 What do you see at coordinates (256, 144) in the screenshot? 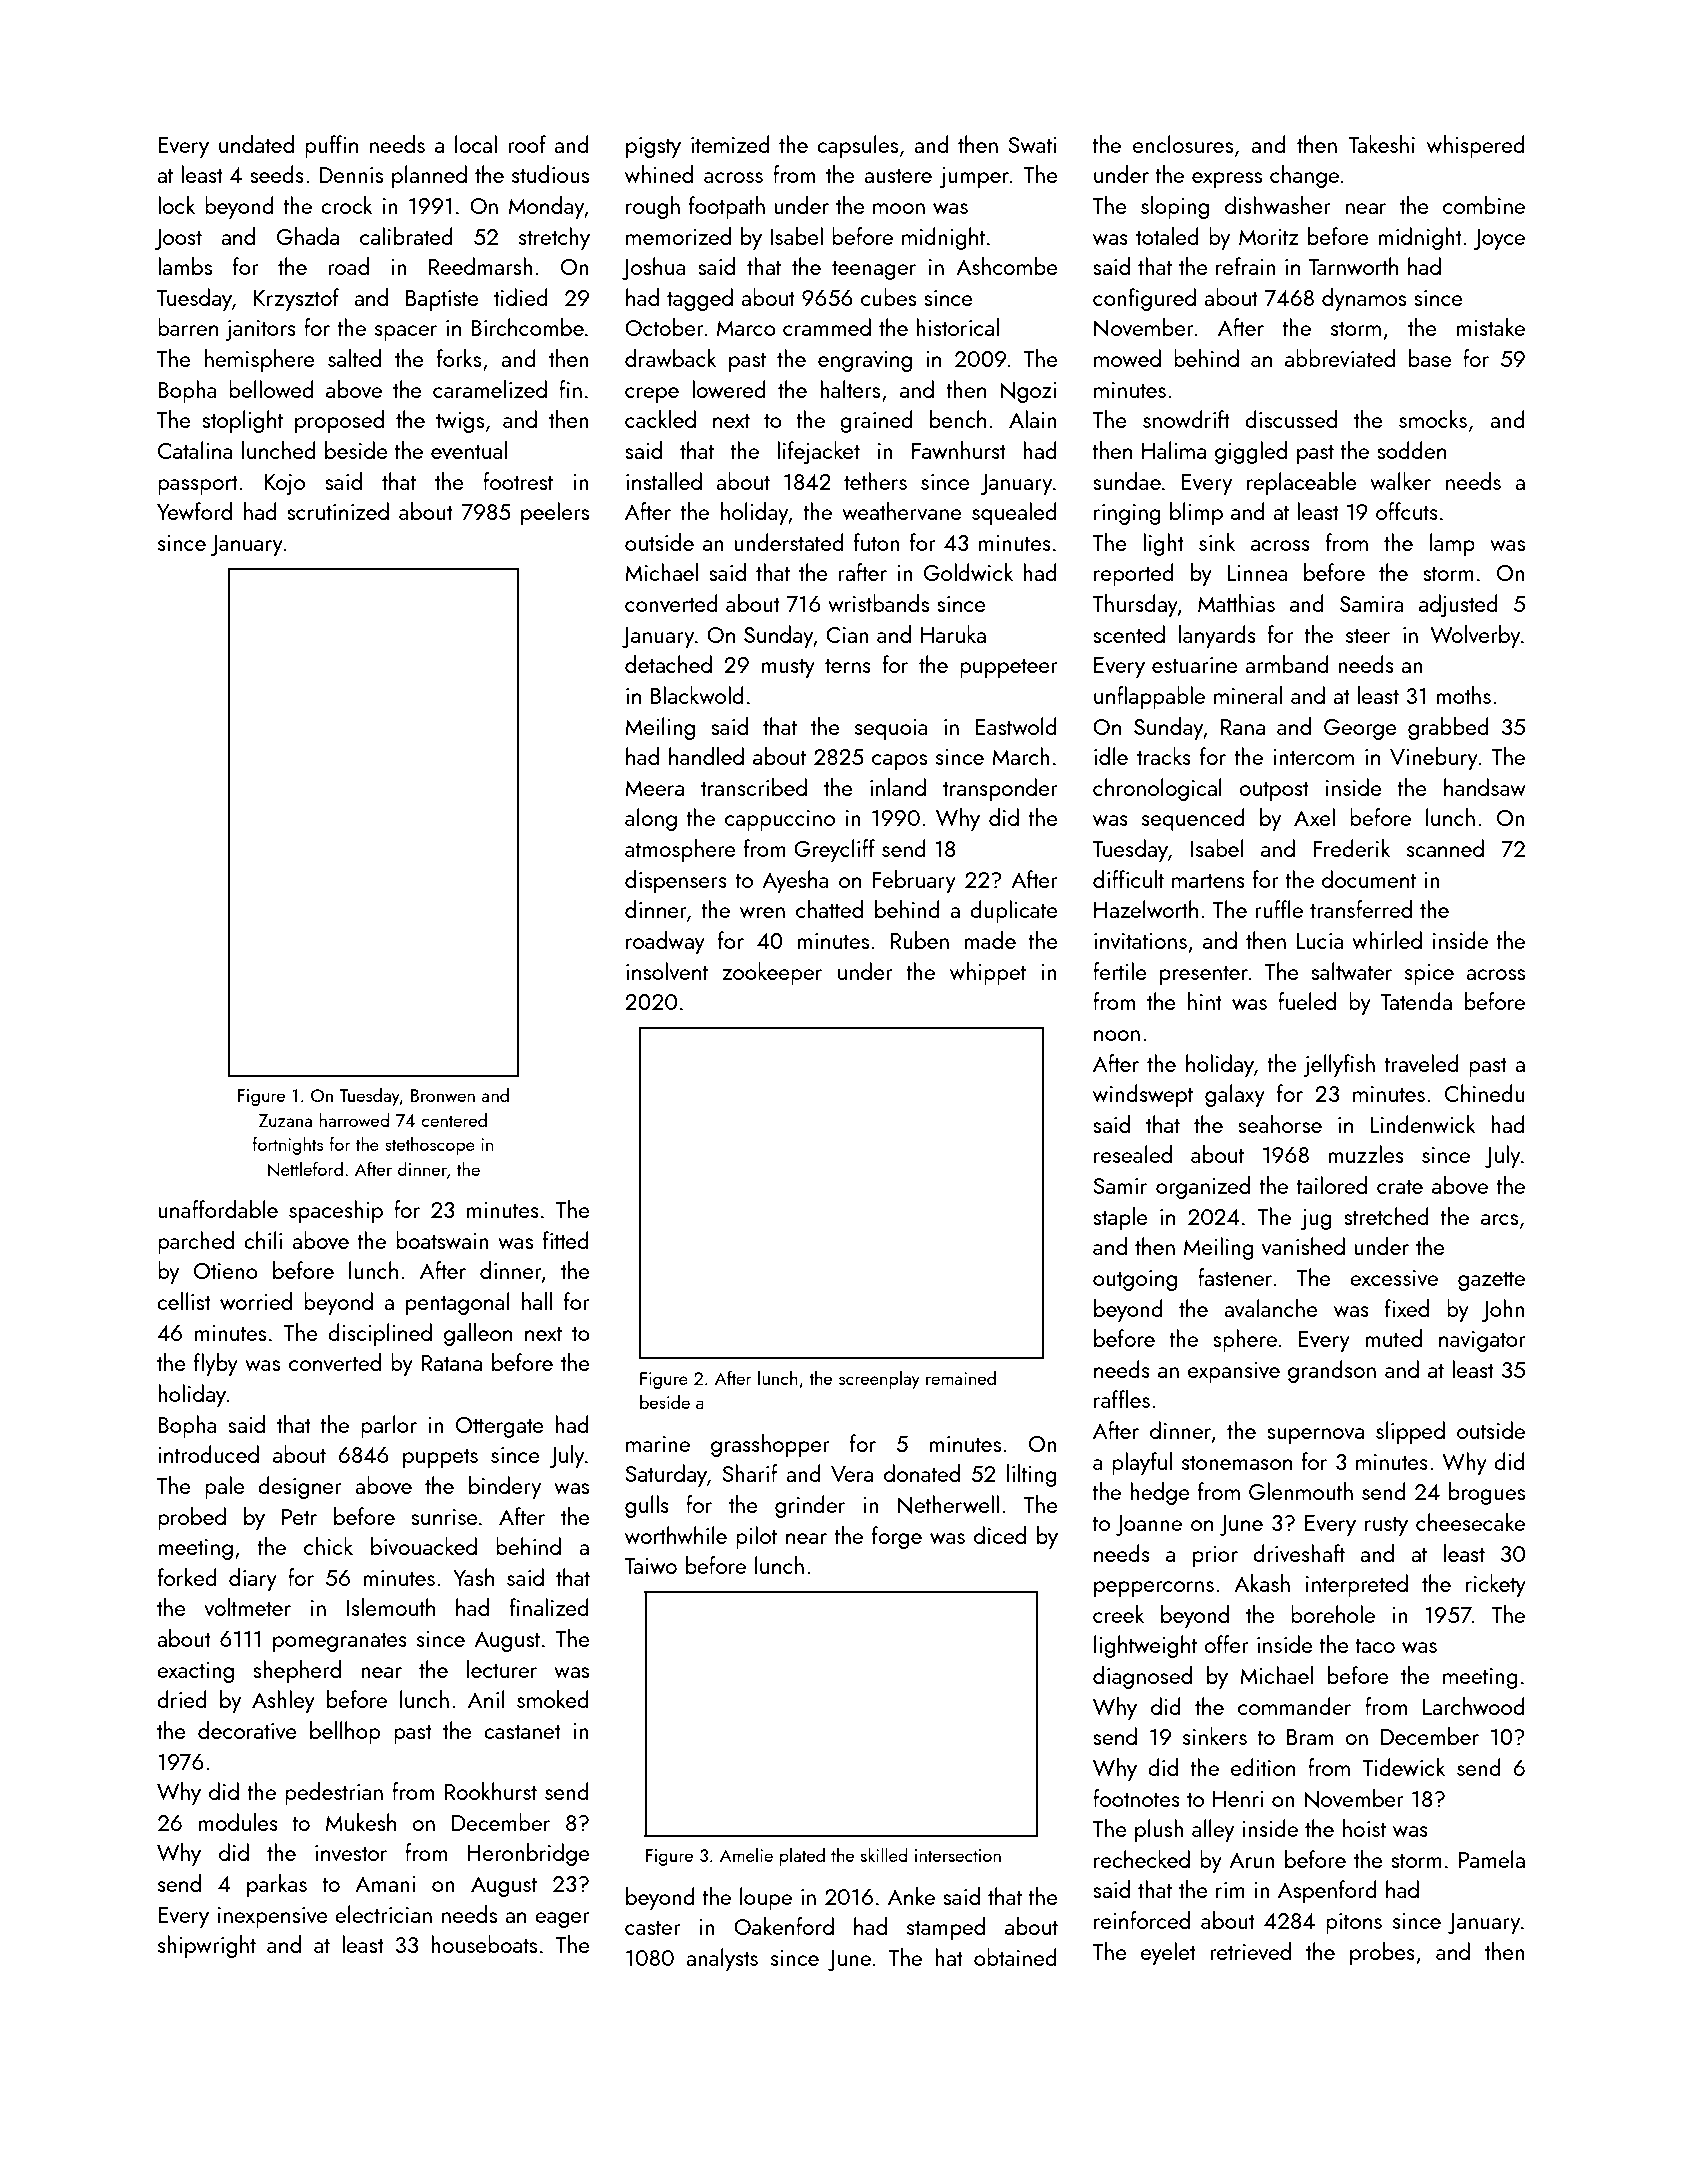
I see `undated` at bounding box center [256, 144].
